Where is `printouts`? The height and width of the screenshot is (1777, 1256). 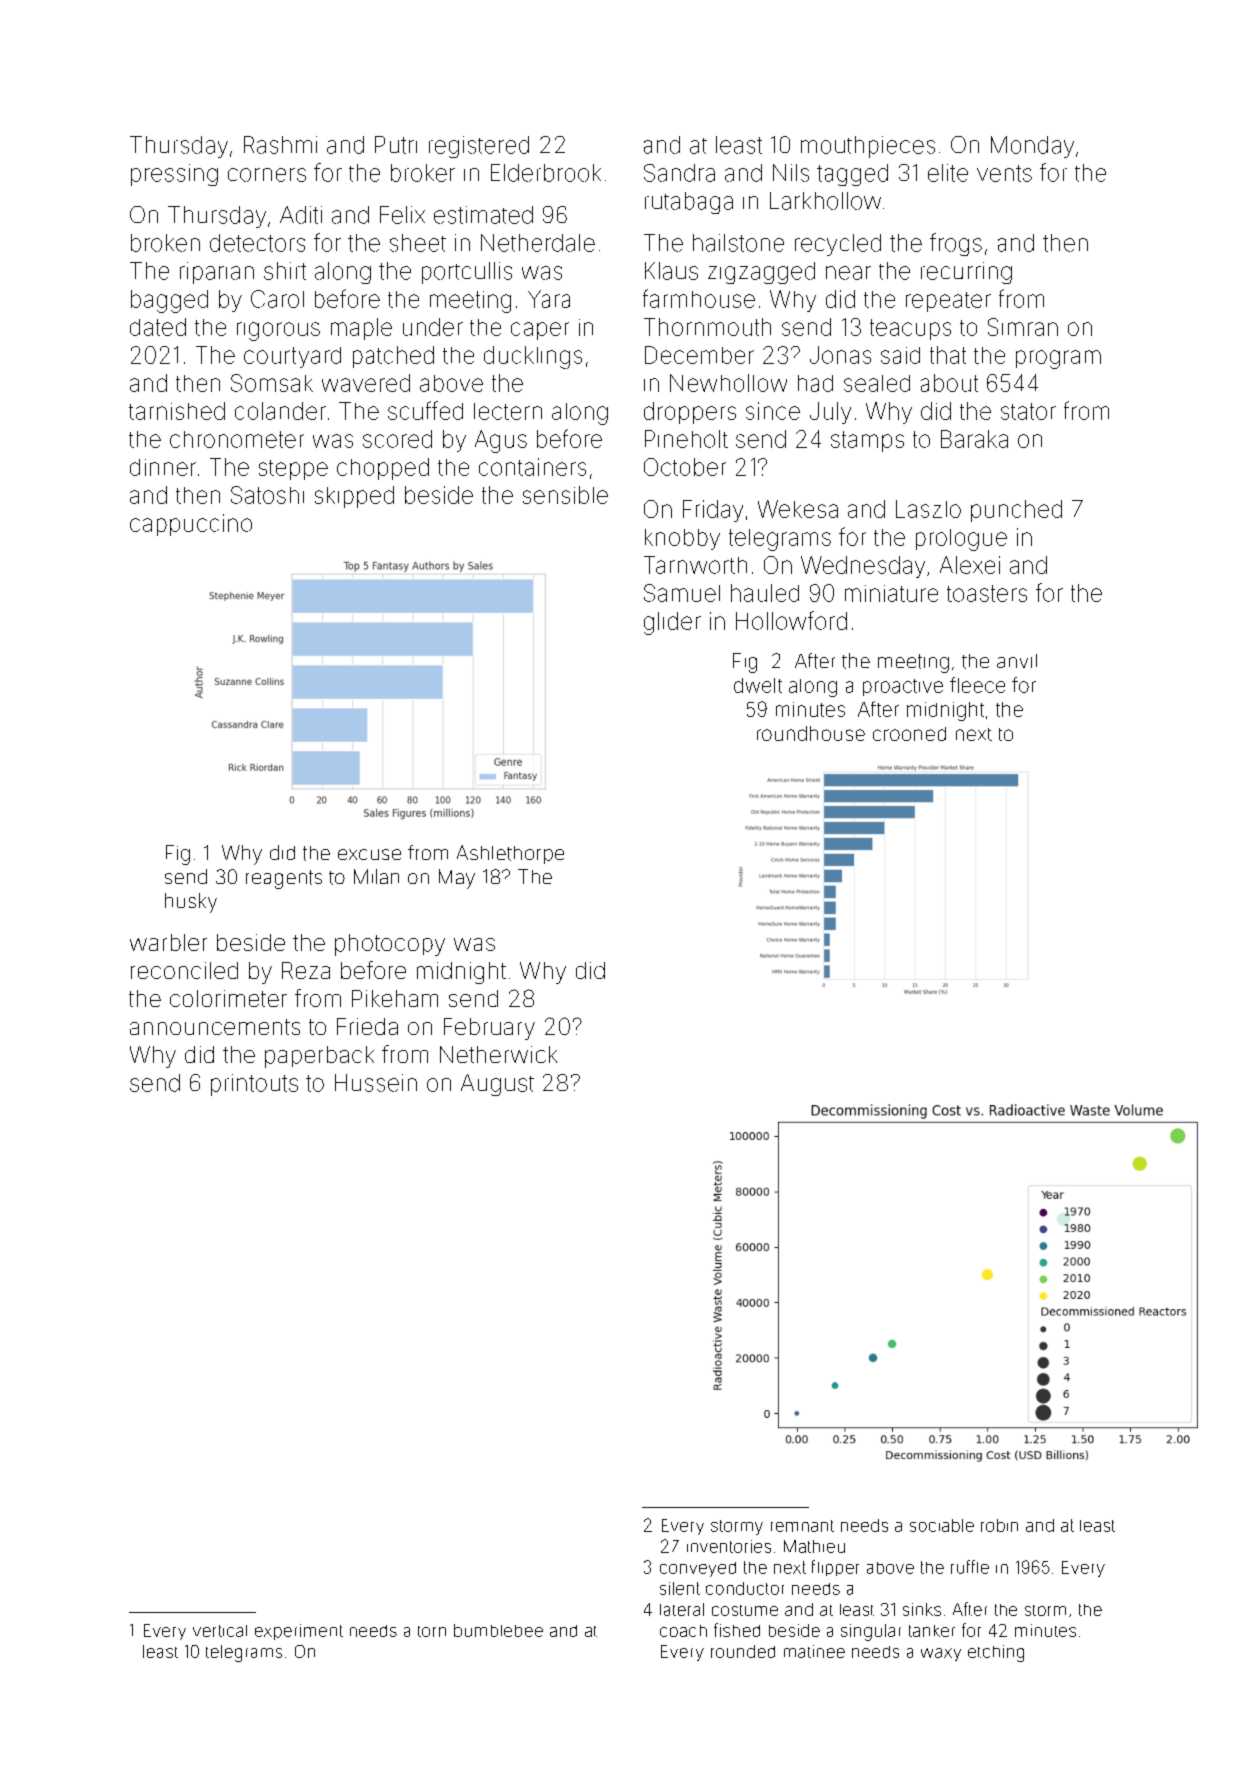
printouts is located at coordinates (254, 1085).
